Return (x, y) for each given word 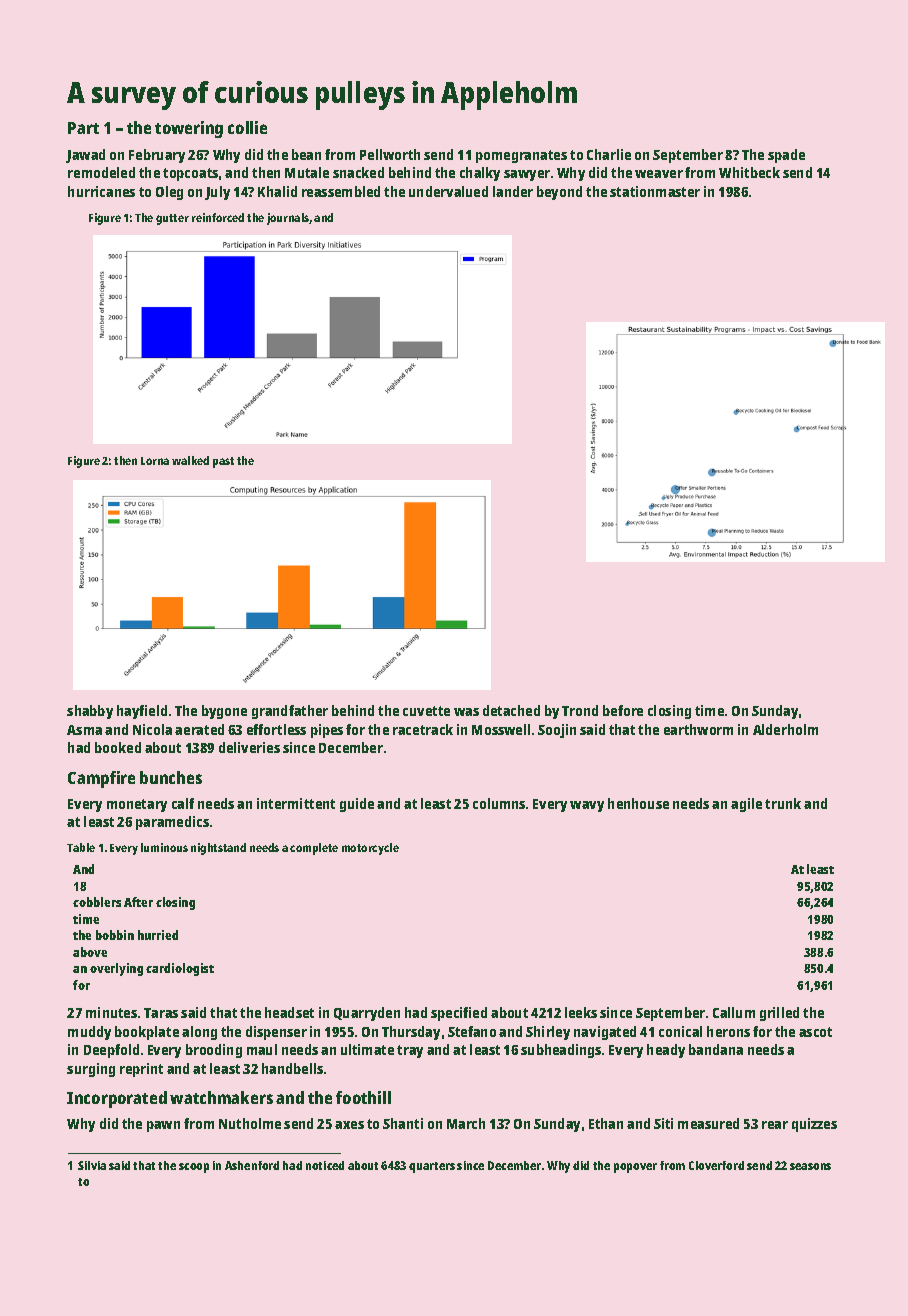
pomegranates (521, 156)
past (223, 462)
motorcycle (370, 849)
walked (190, 460)
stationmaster (655, 191)
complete (314, 849)
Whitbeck (749, 172)
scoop (194, 1168)
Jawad (85, 156)
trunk (783, 803)
